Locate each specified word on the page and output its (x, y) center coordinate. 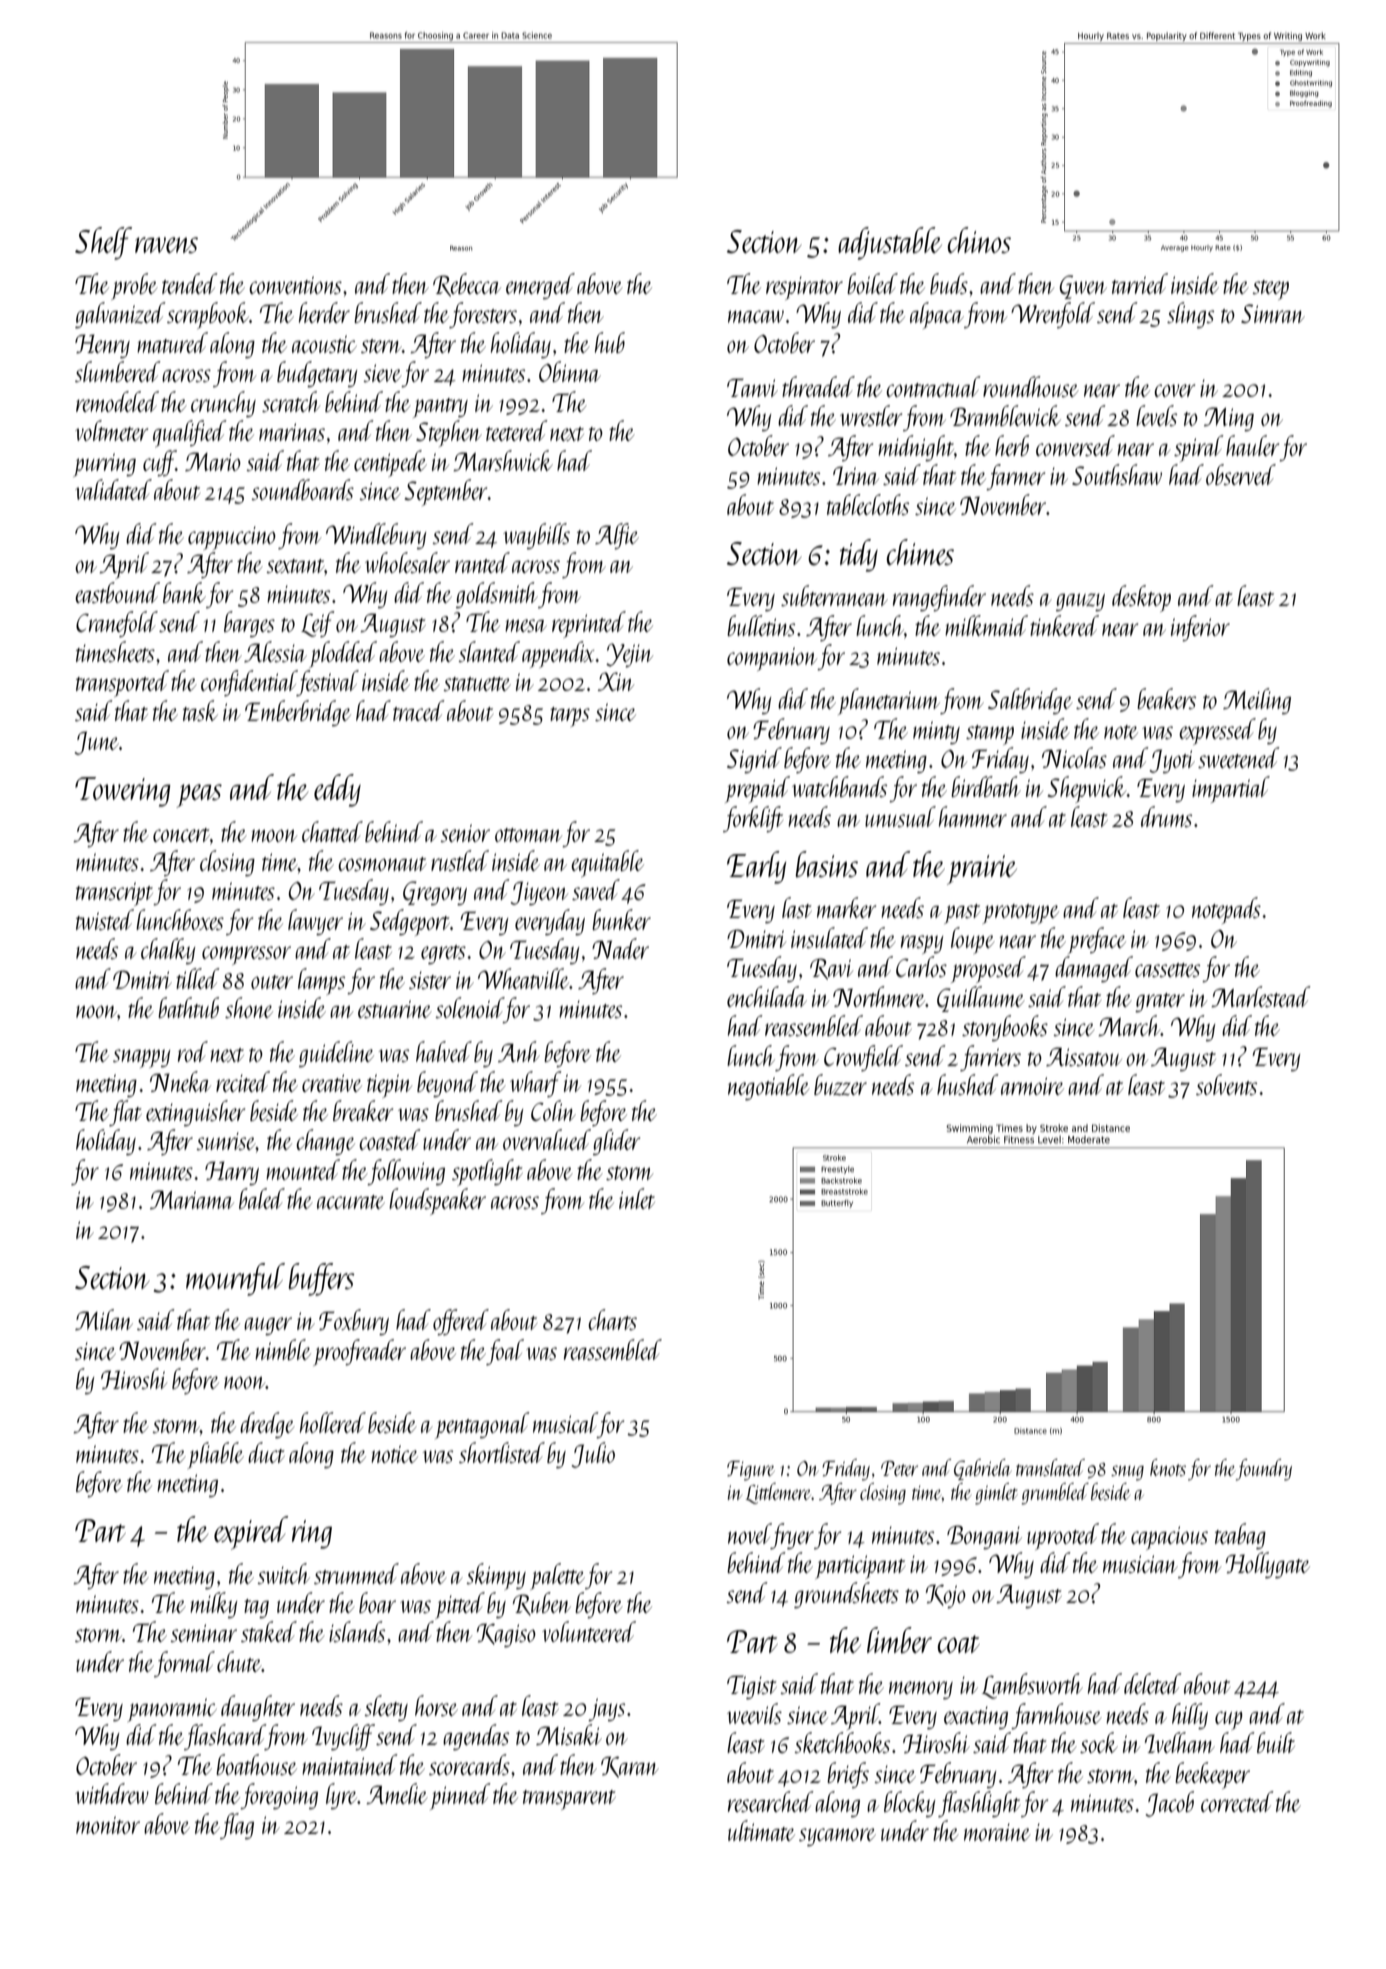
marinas (292, 432)
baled (262, 1198)
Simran (1273, 313)
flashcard (224, 1737)
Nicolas (1074, 757)
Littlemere (779, 1493)
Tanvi (752, 387)
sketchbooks (842, 1742)
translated (1050, 1467)
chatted (332, 831)
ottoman (528, 835)
